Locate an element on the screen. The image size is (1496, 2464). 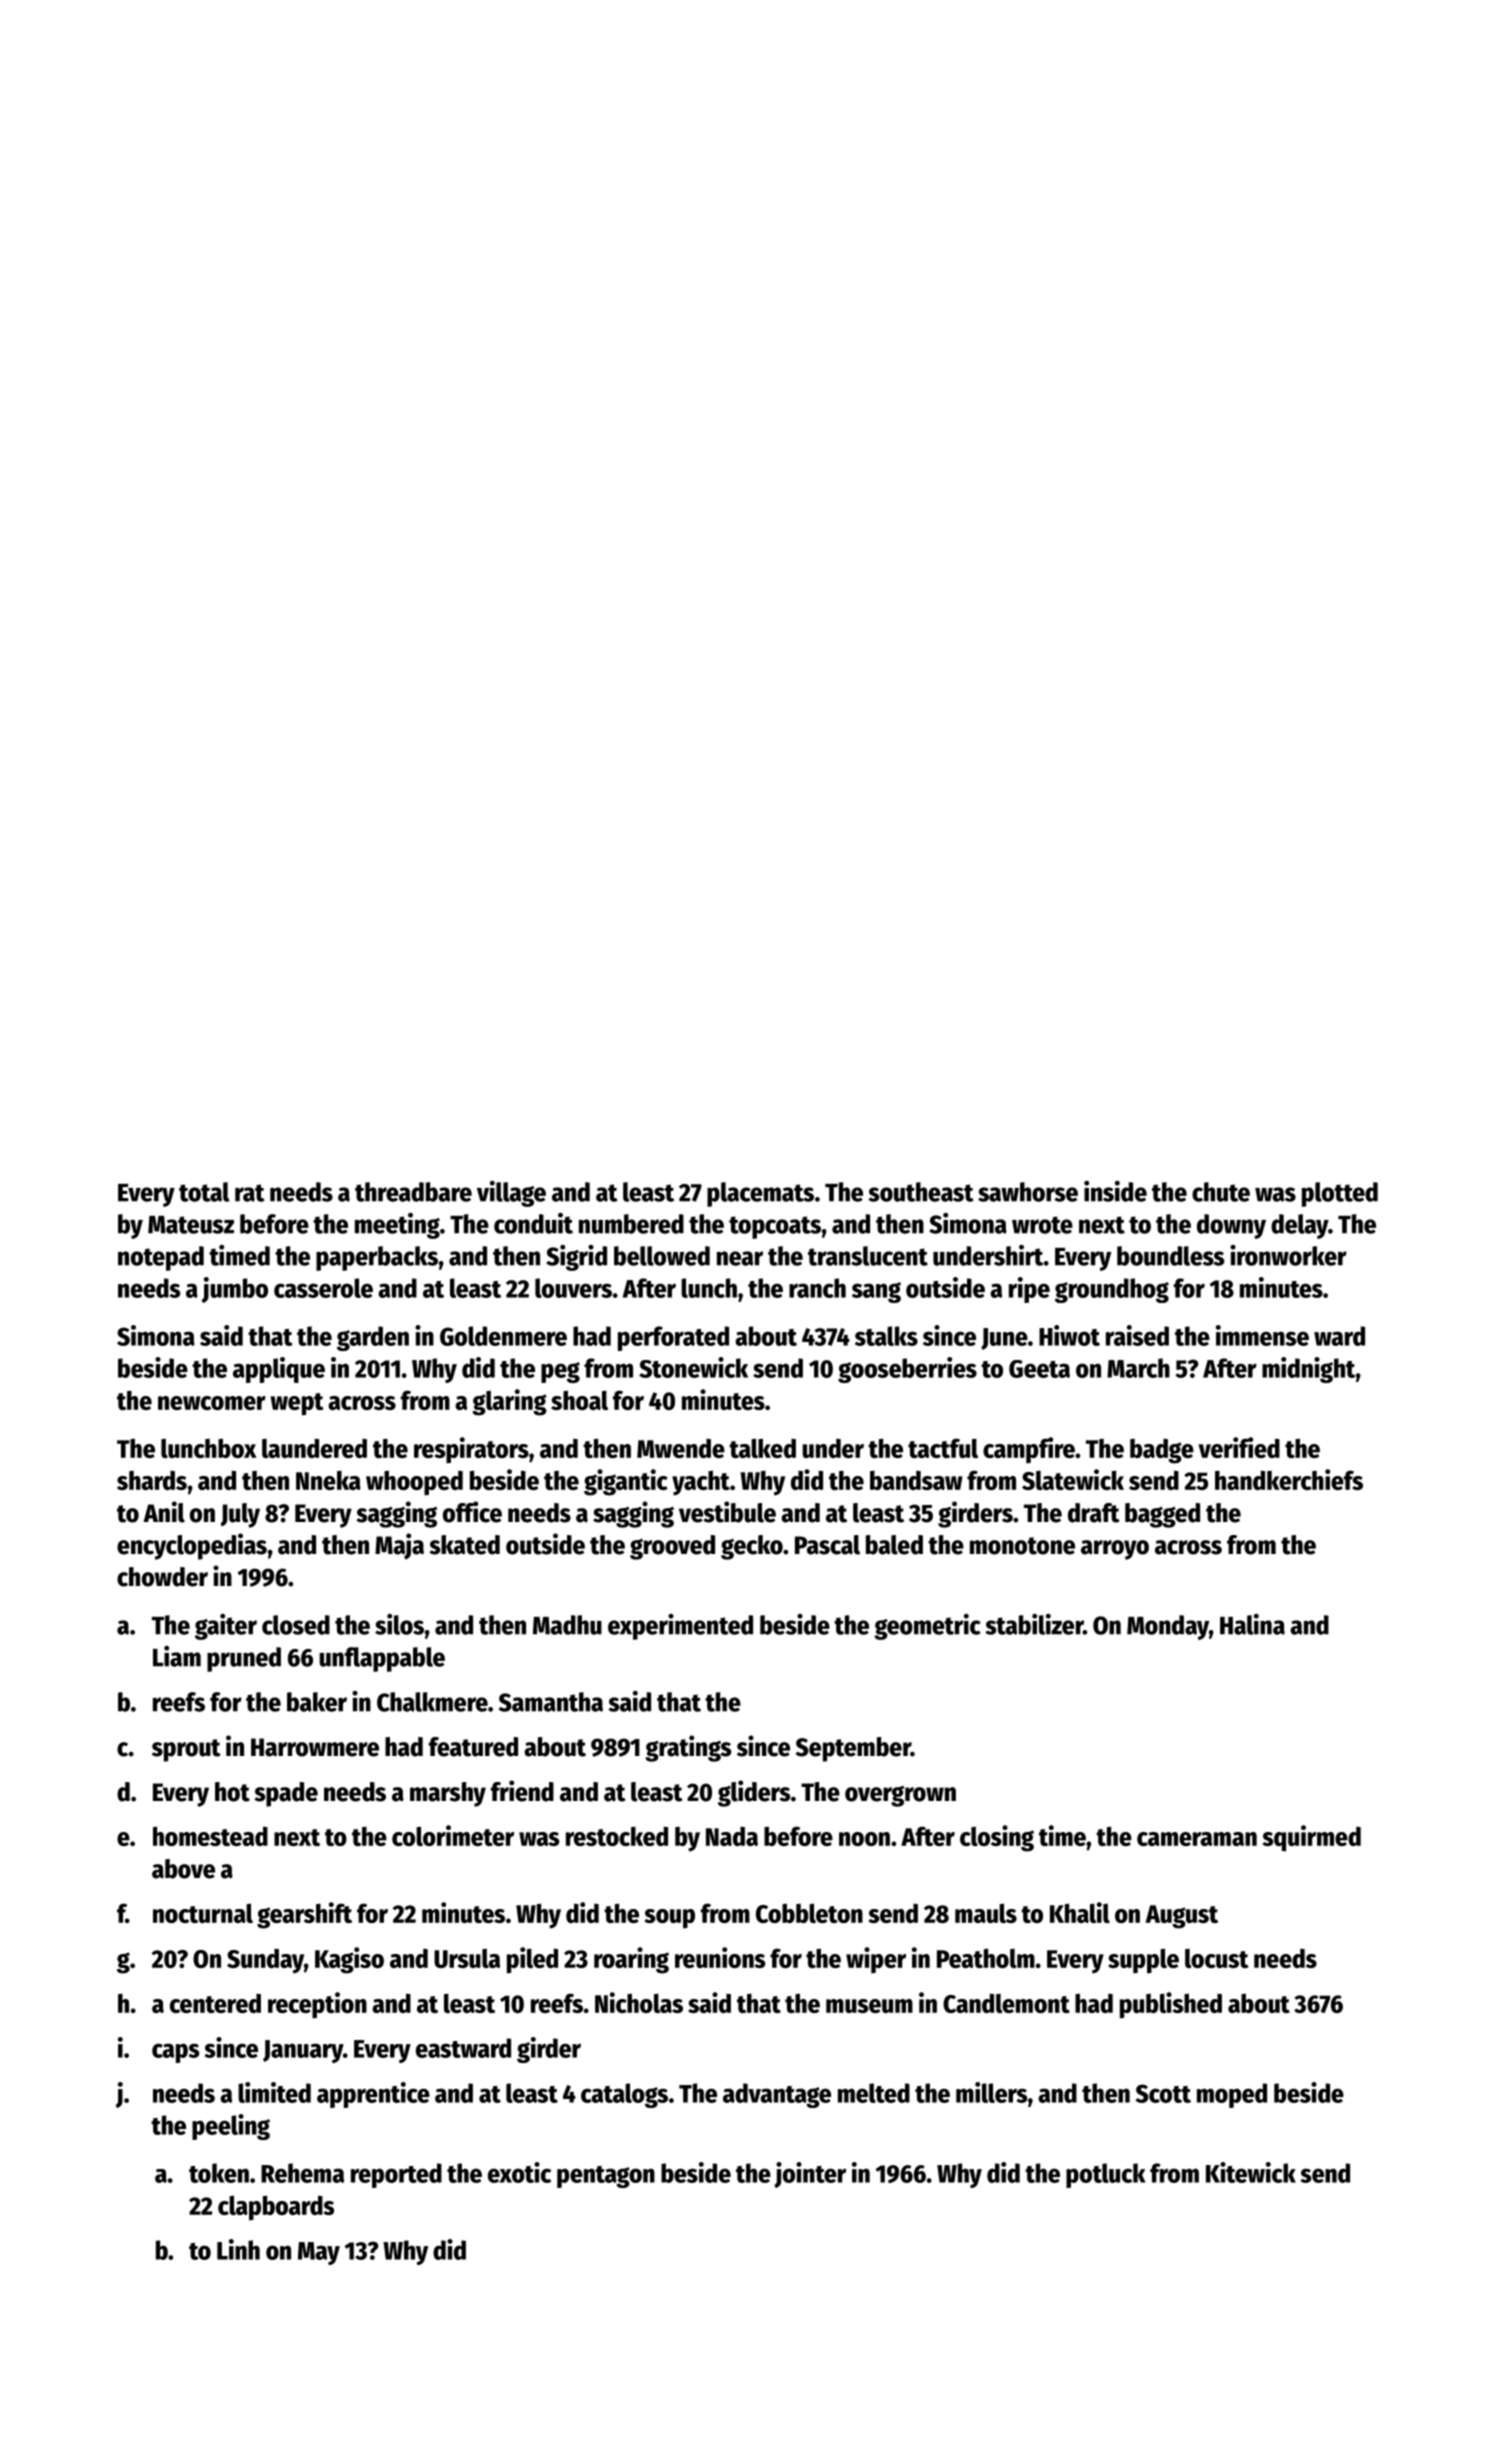
handkerchiefs is located at coordinates (1289, 1479).
